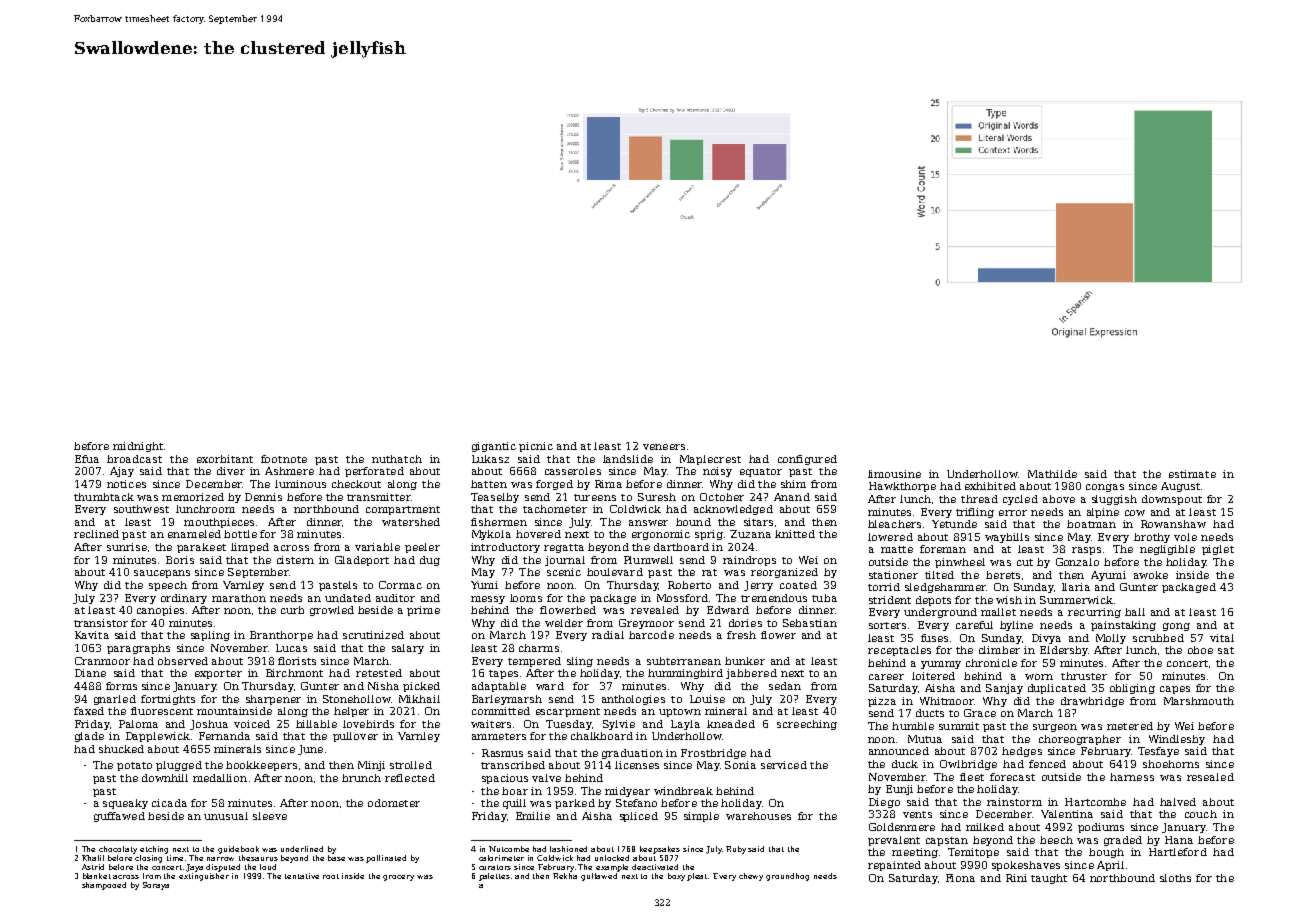  Describe the element at coordinates (210, 636) in the screenshot. I see `sapling` at that location.
